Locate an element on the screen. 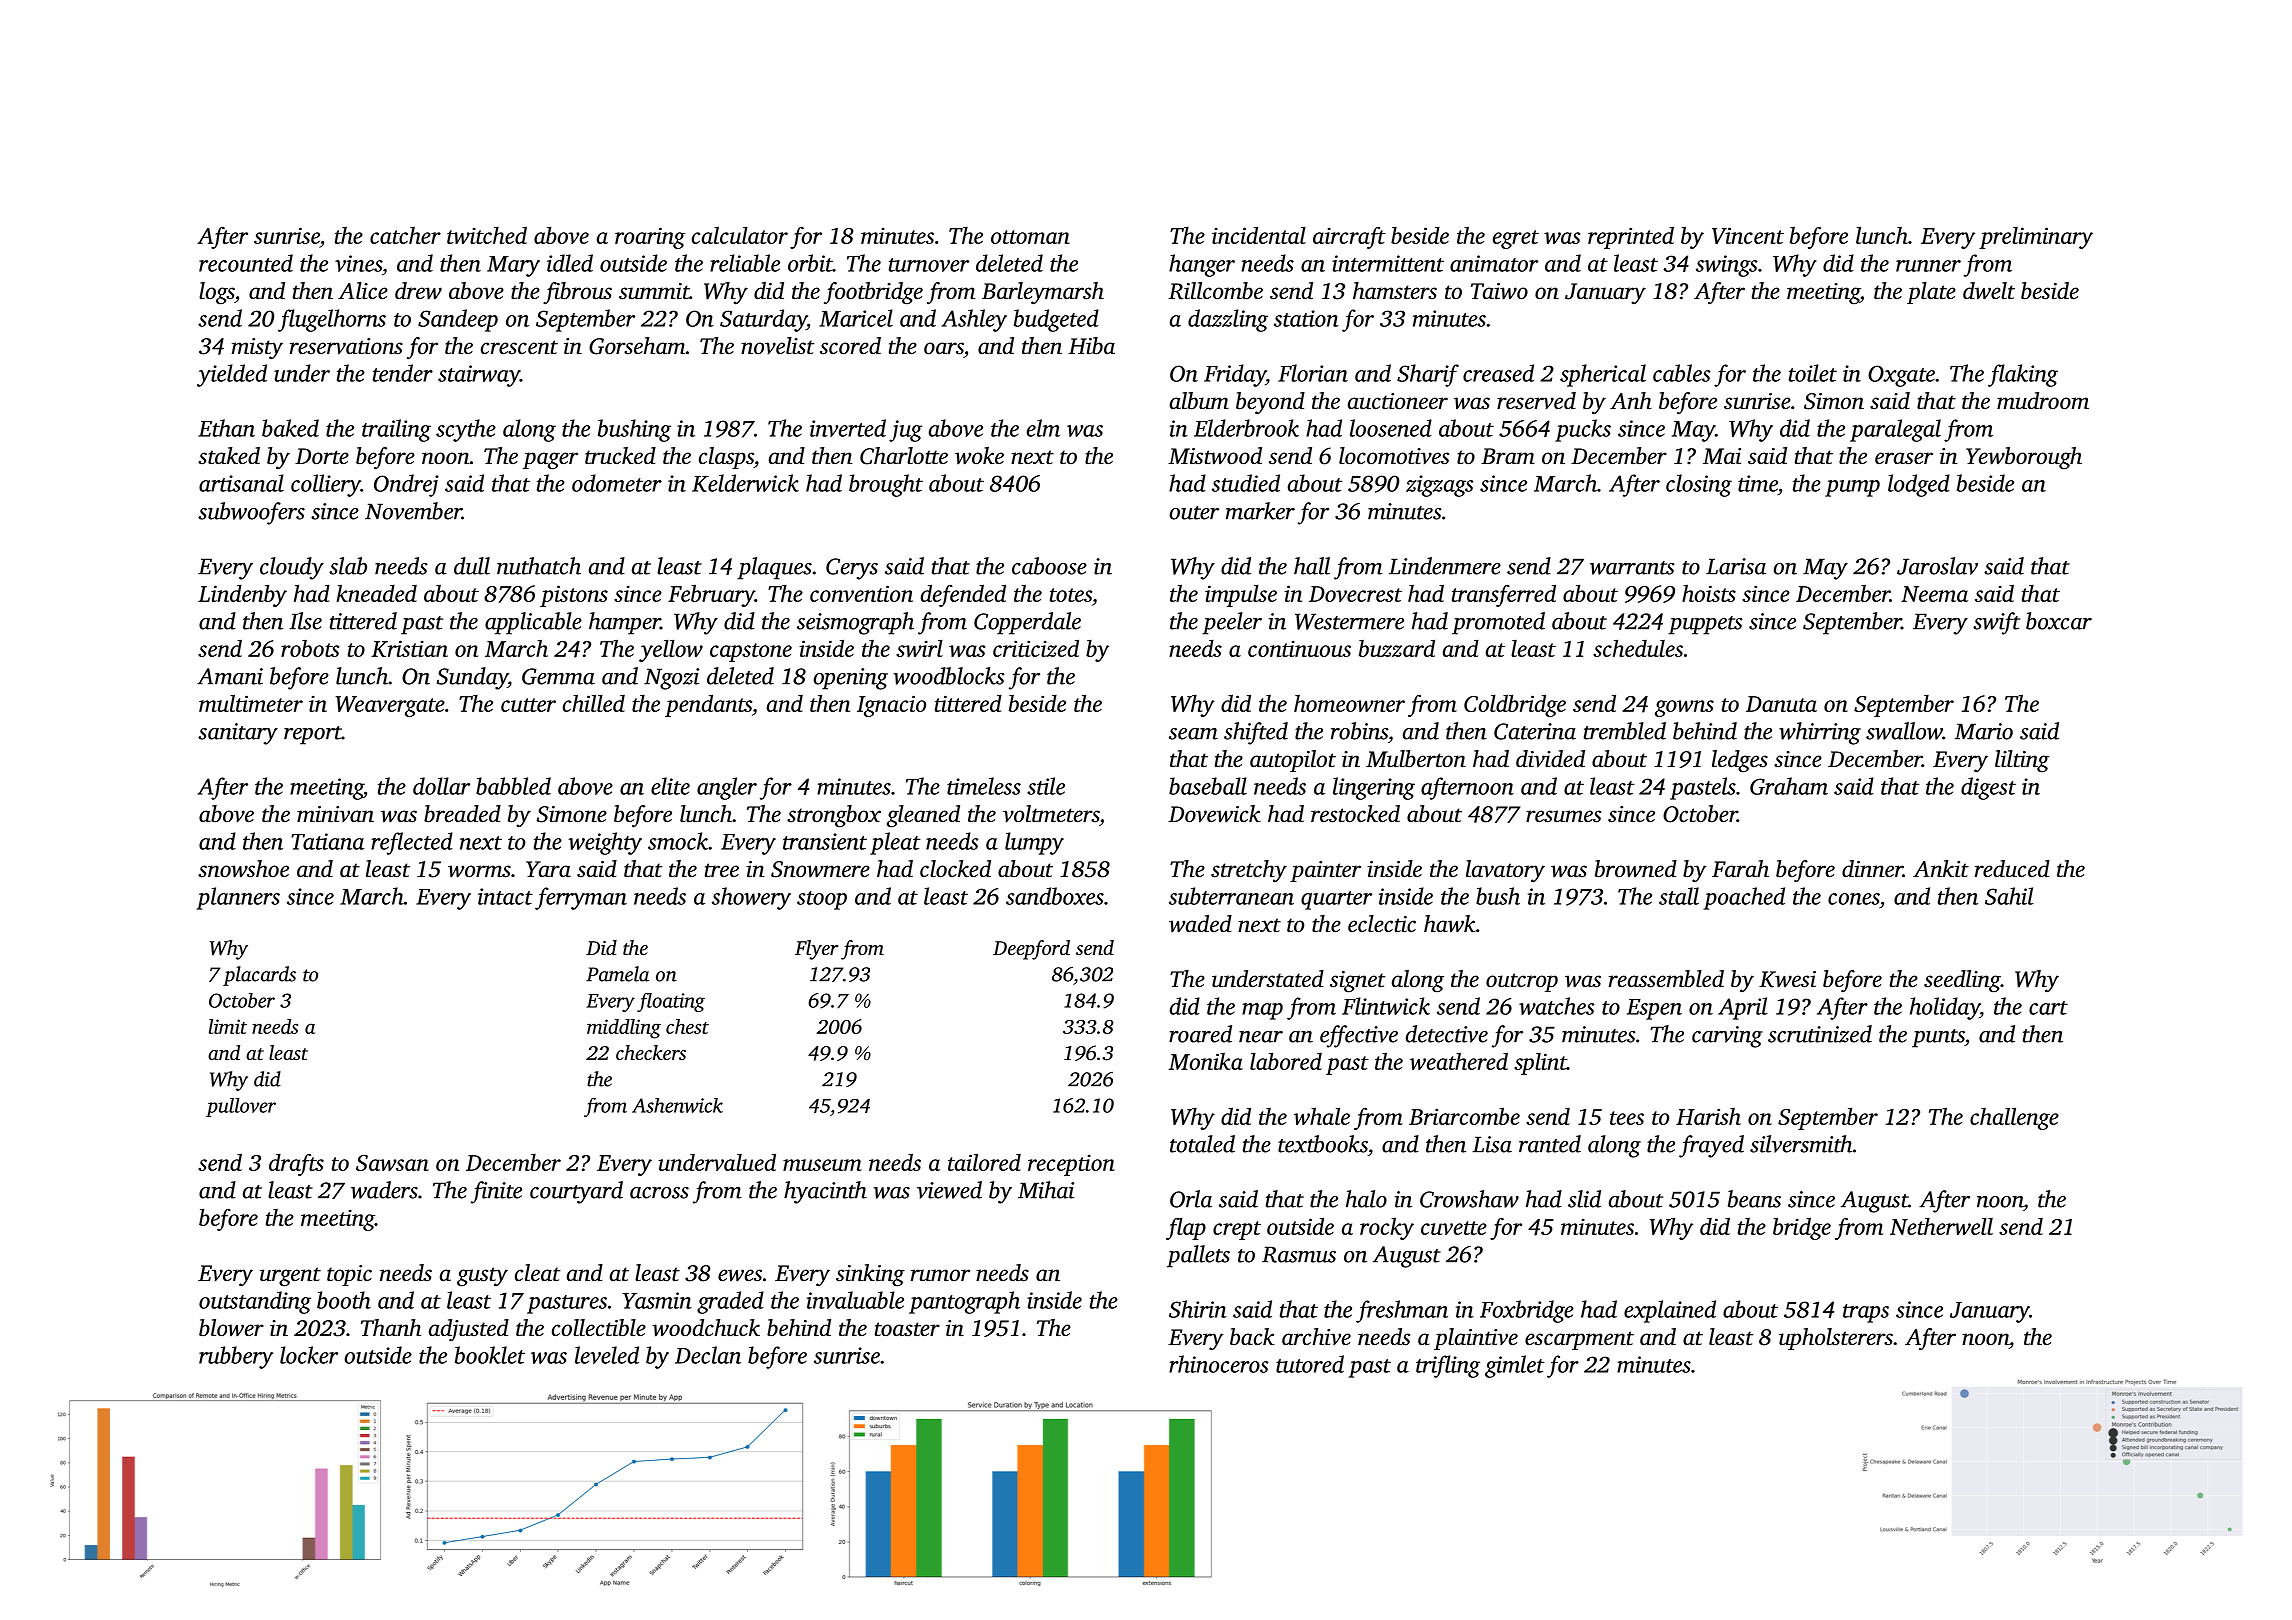 The image size is (2292, 1620). flap is located at coordinates (1186, 1229).
